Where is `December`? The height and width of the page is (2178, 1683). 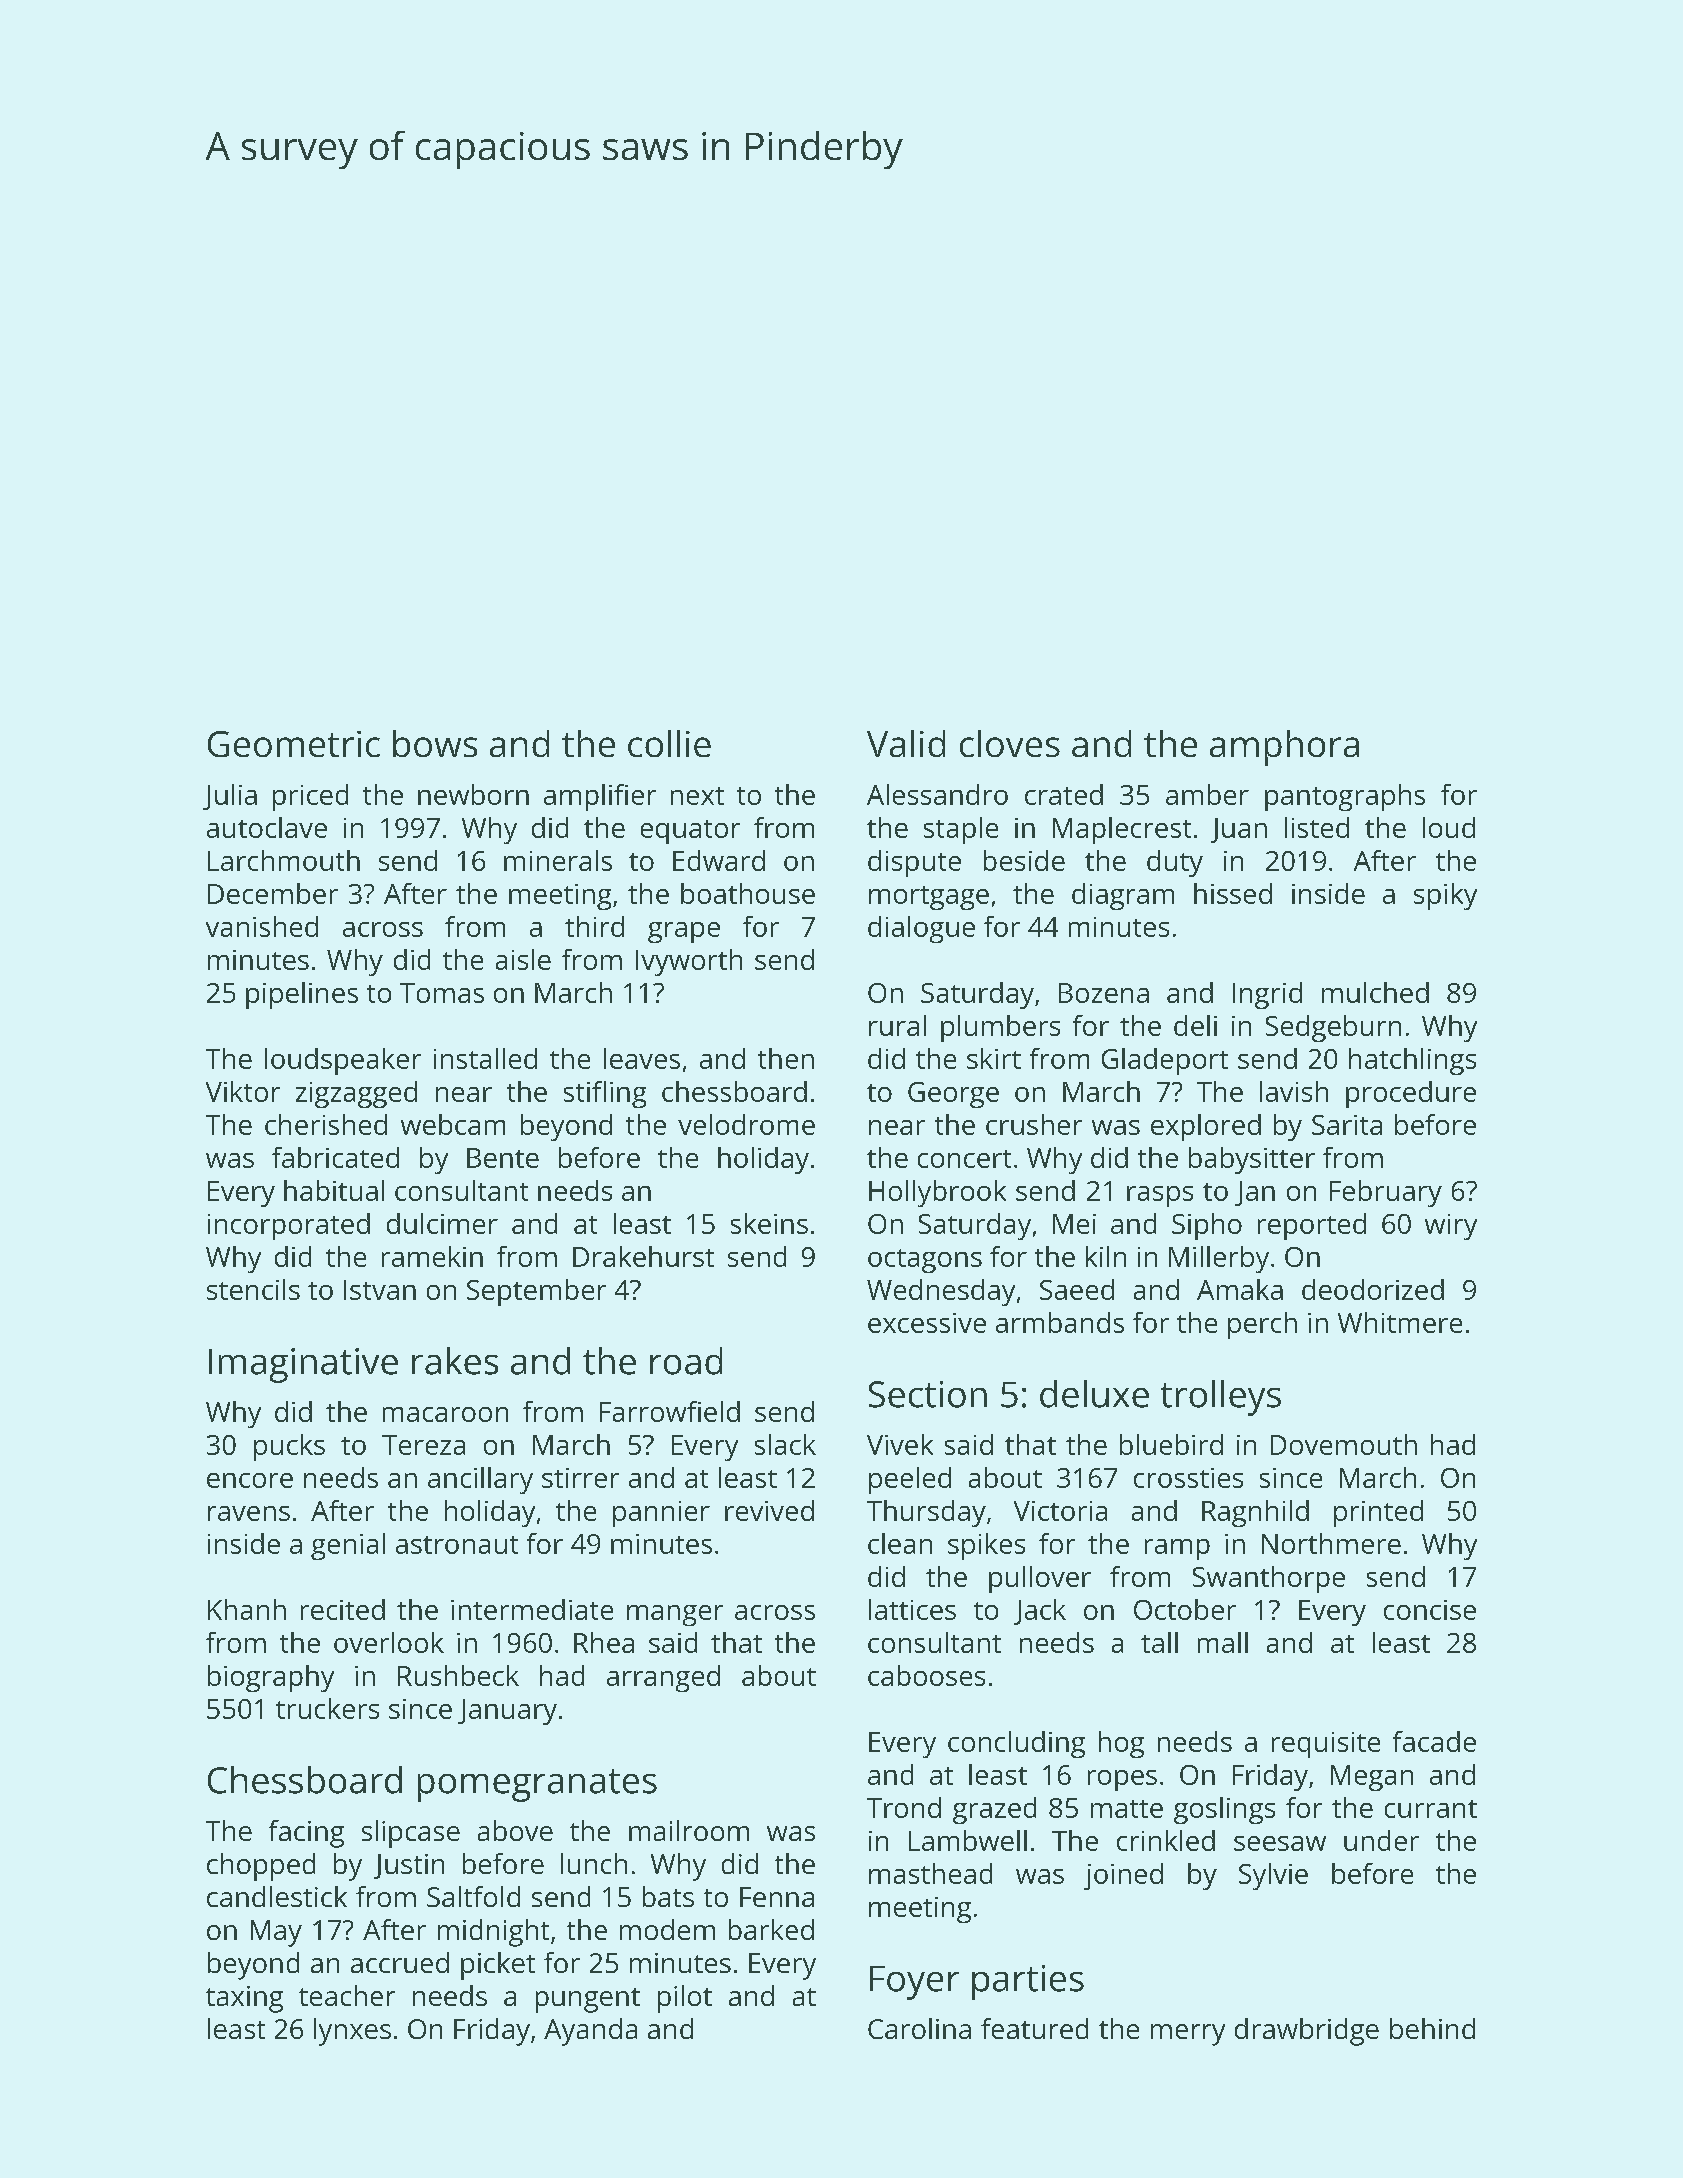 December is located at coordinates (273, 893).
